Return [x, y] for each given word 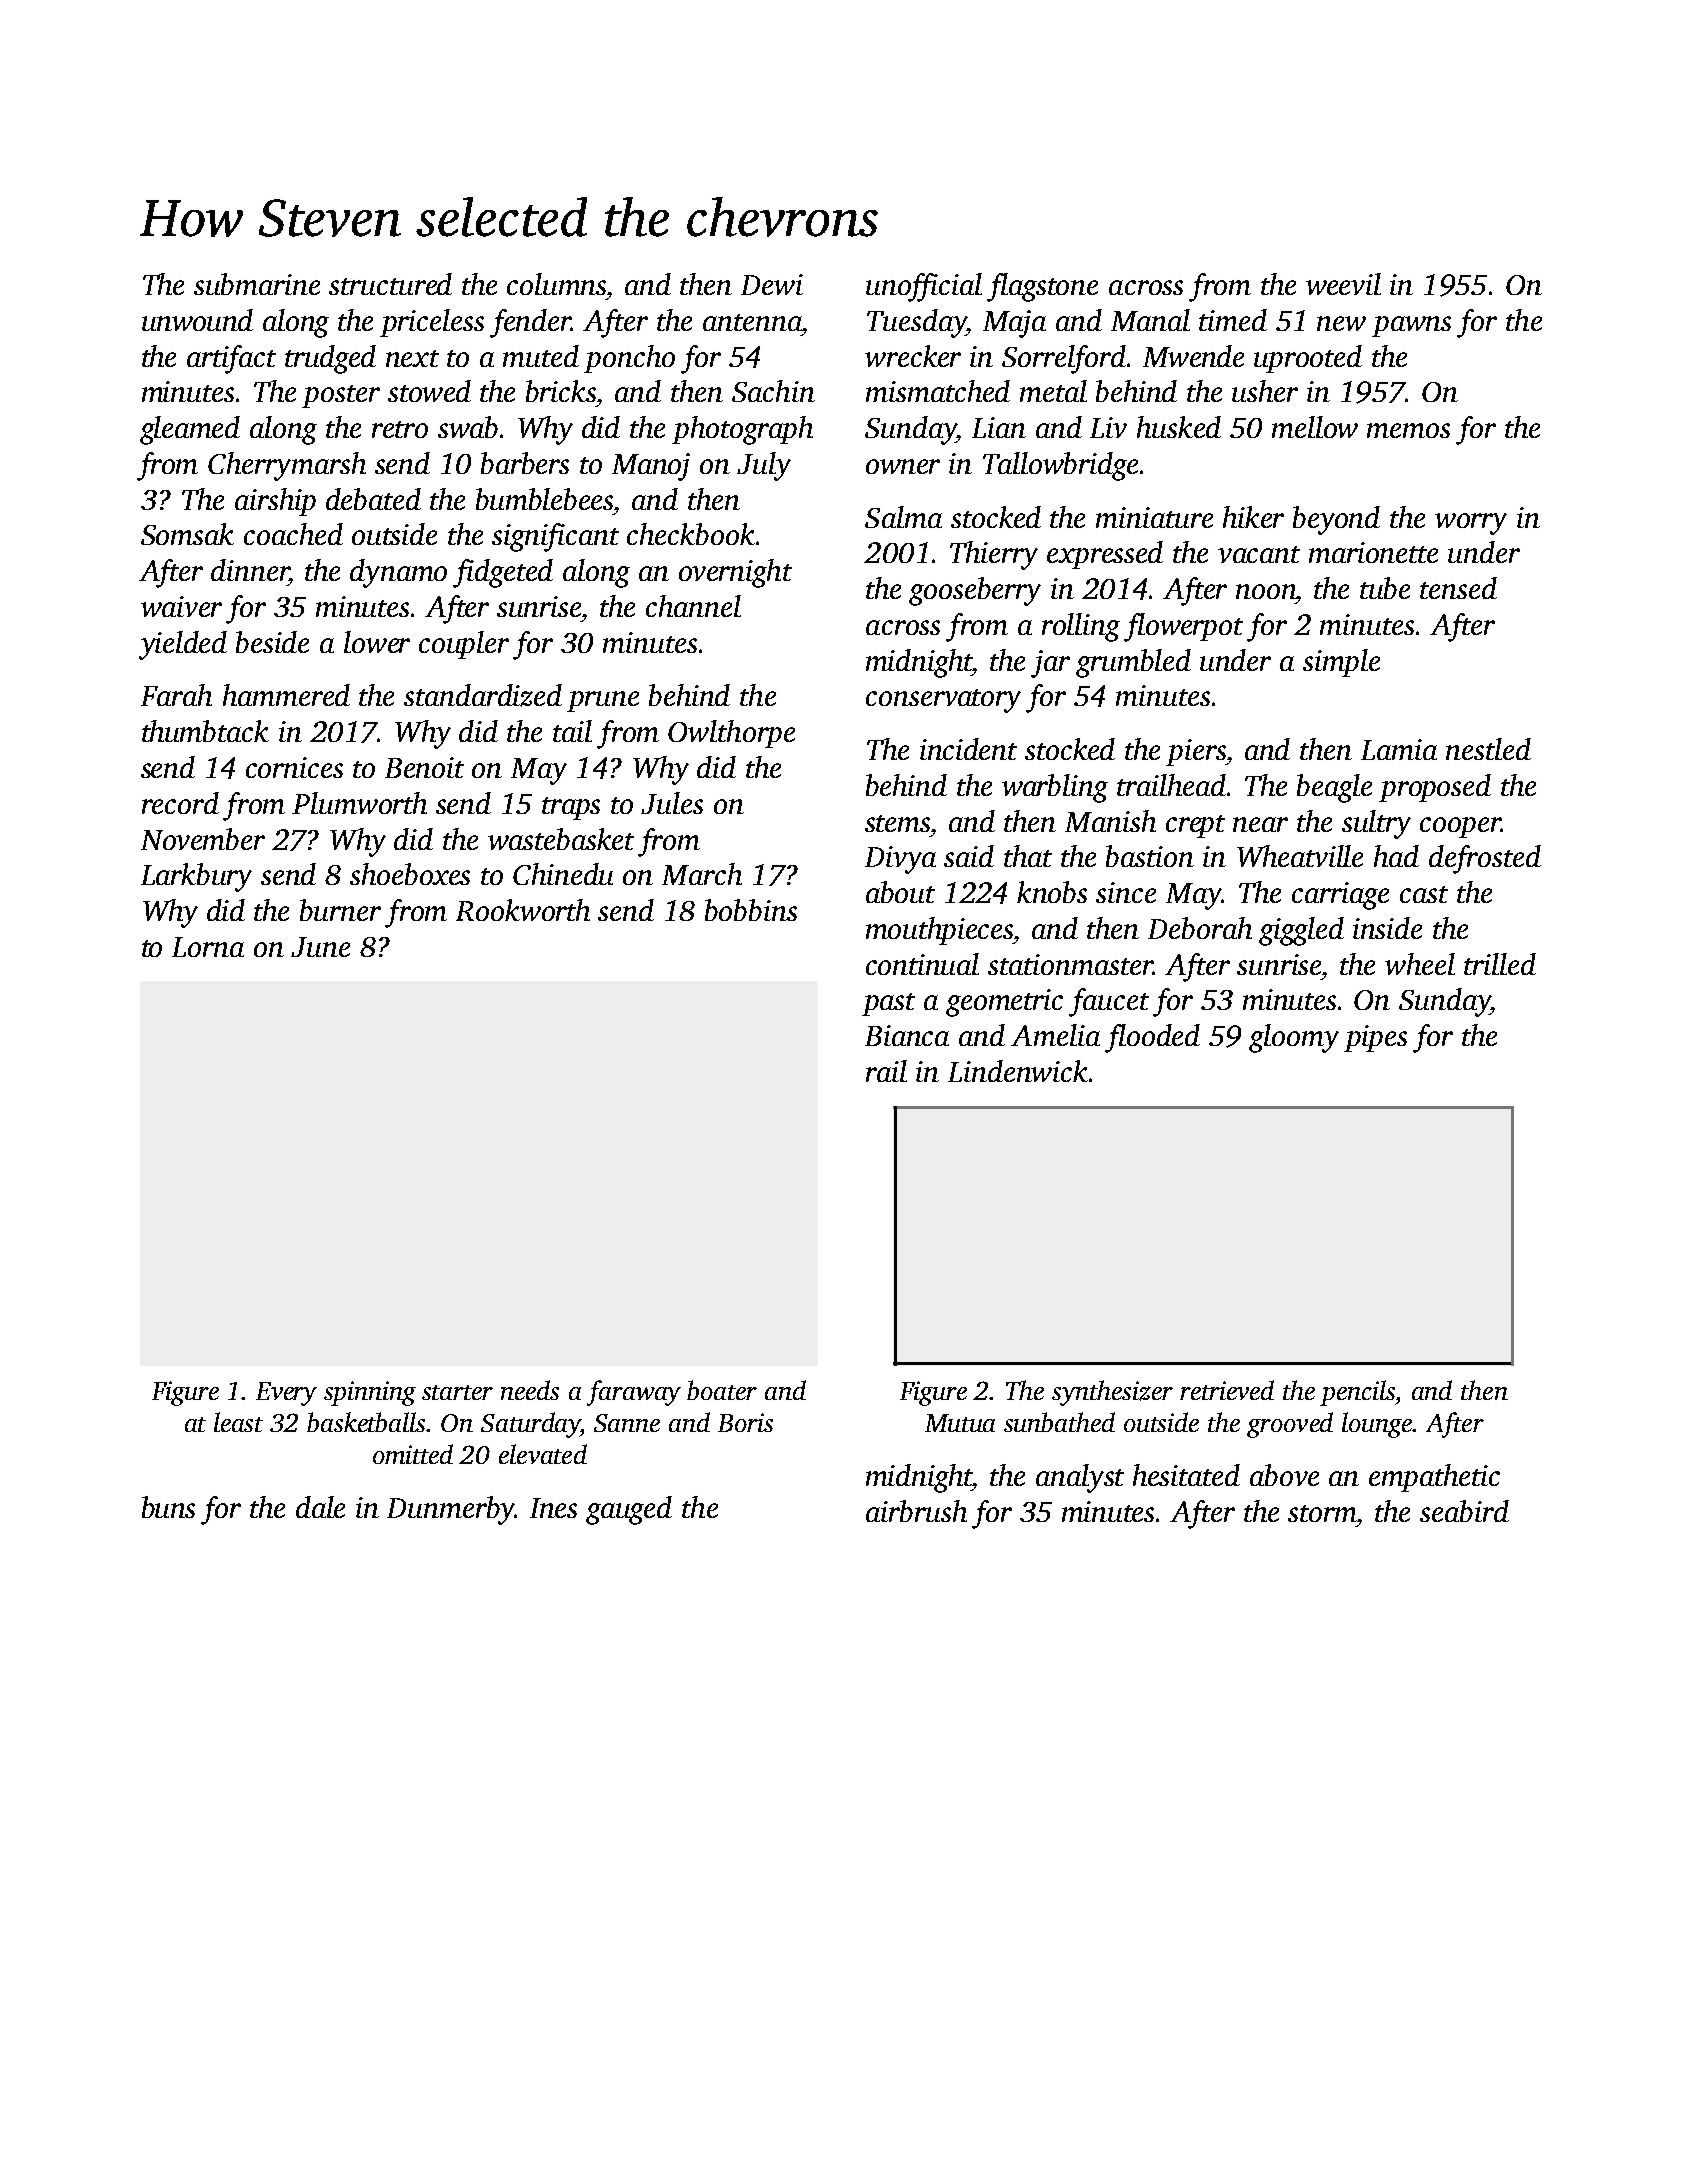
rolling [1081, 627]
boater [722, 1390]
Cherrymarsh [287, 466]
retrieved [1227, 1390]
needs [530, 1390]
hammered [286, 695]
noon [1266, 591]
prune [603, 701]
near [1260, 824]
